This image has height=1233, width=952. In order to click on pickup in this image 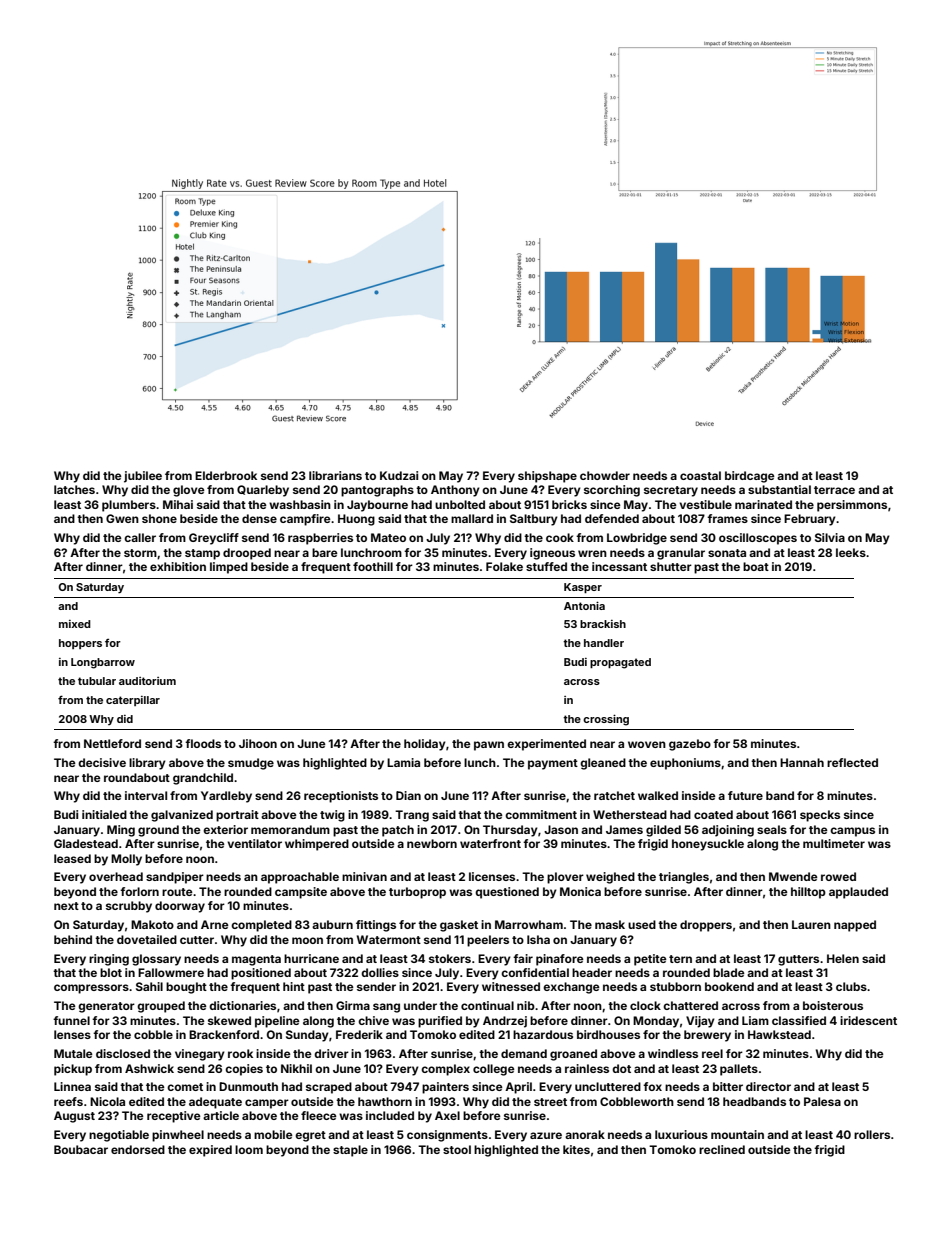, I will do `click(73, 1070)`.
